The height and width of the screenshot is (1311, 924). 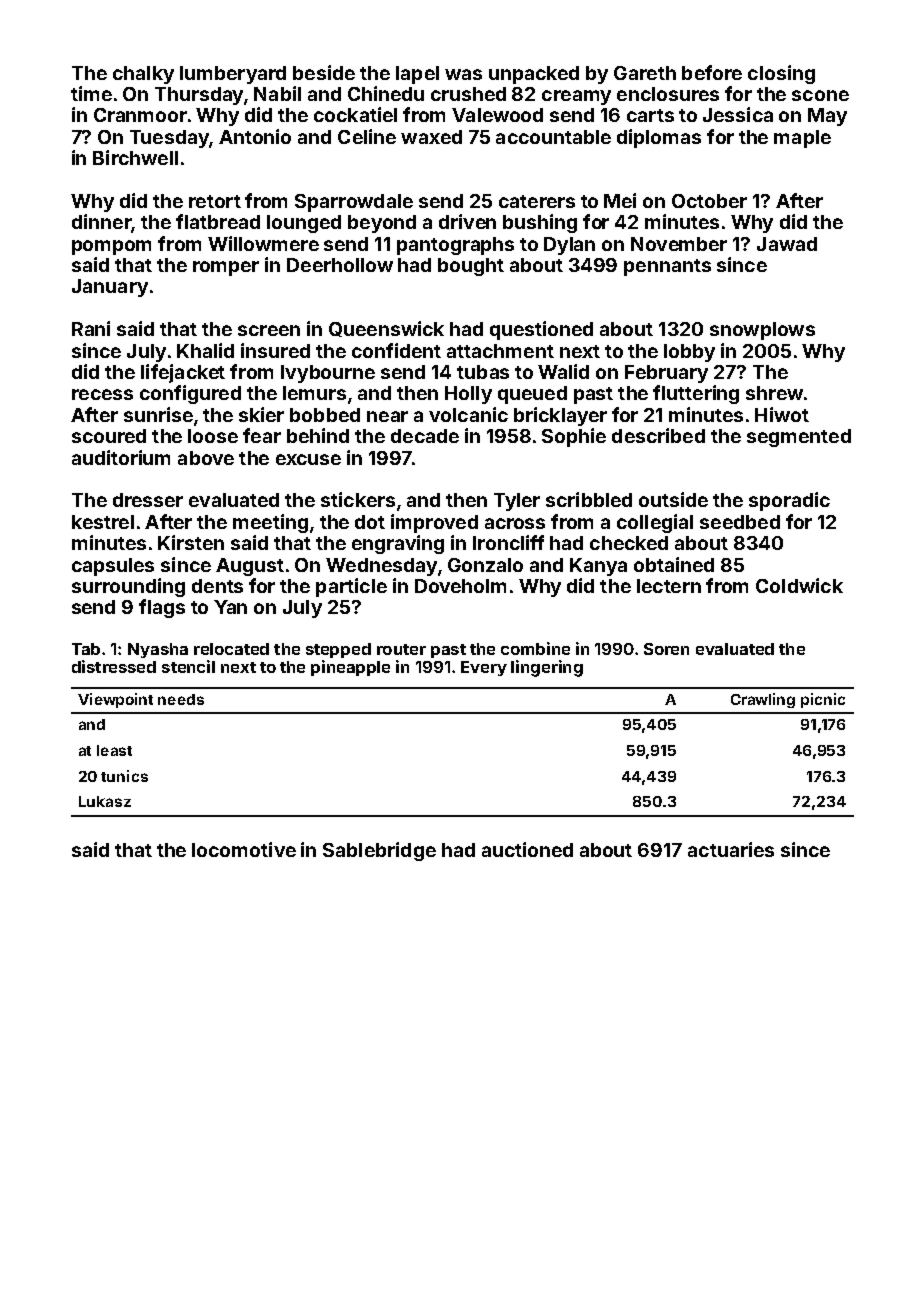 What do you see at coordinates (205, 350) in the screenshot?
I see `Khalid` at bounding box center [205, 350].
